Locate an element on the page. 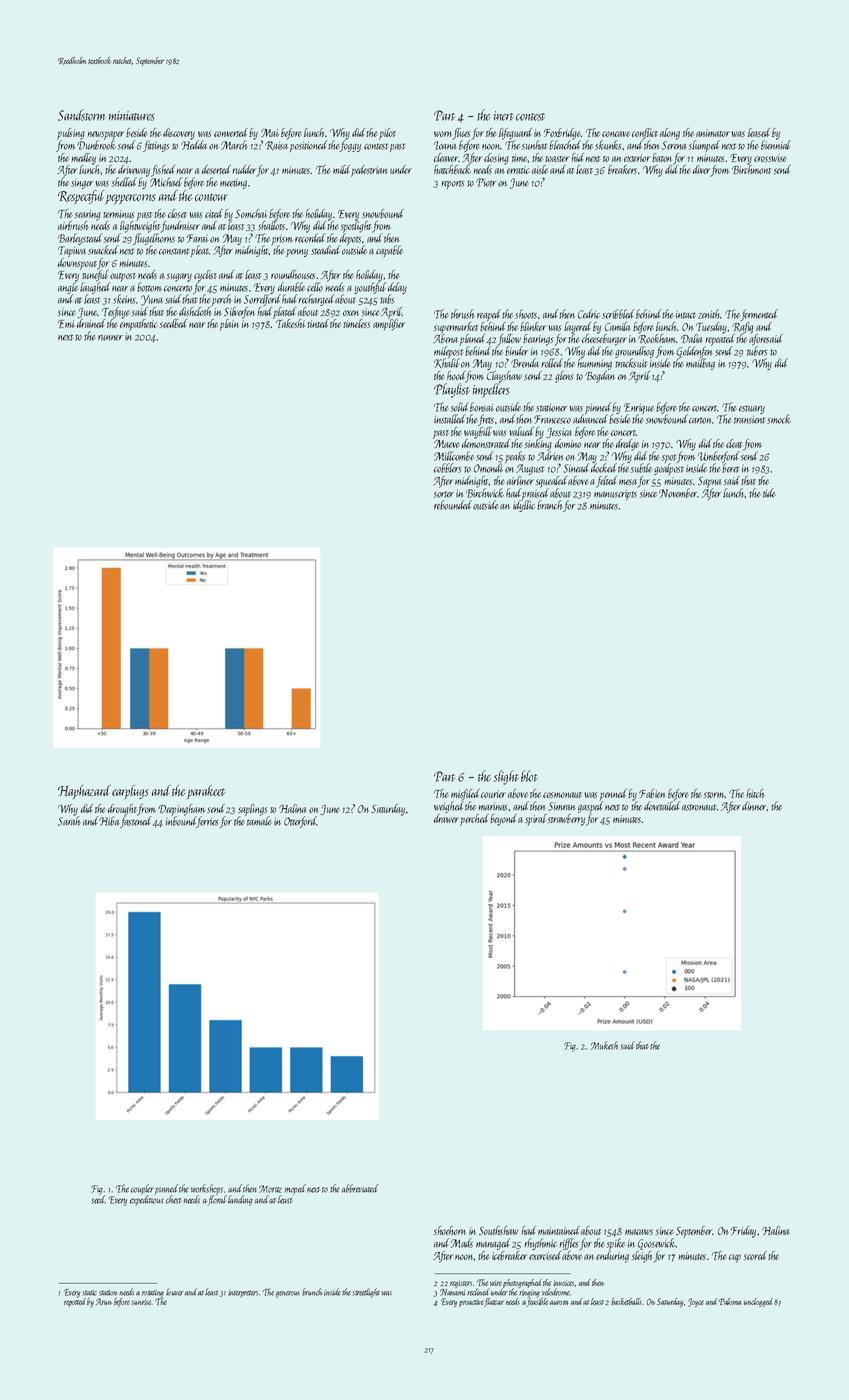 Image resolution: width=849 pixels, height=1400 pixels. misfiled is located at coordinates (465, 795).
